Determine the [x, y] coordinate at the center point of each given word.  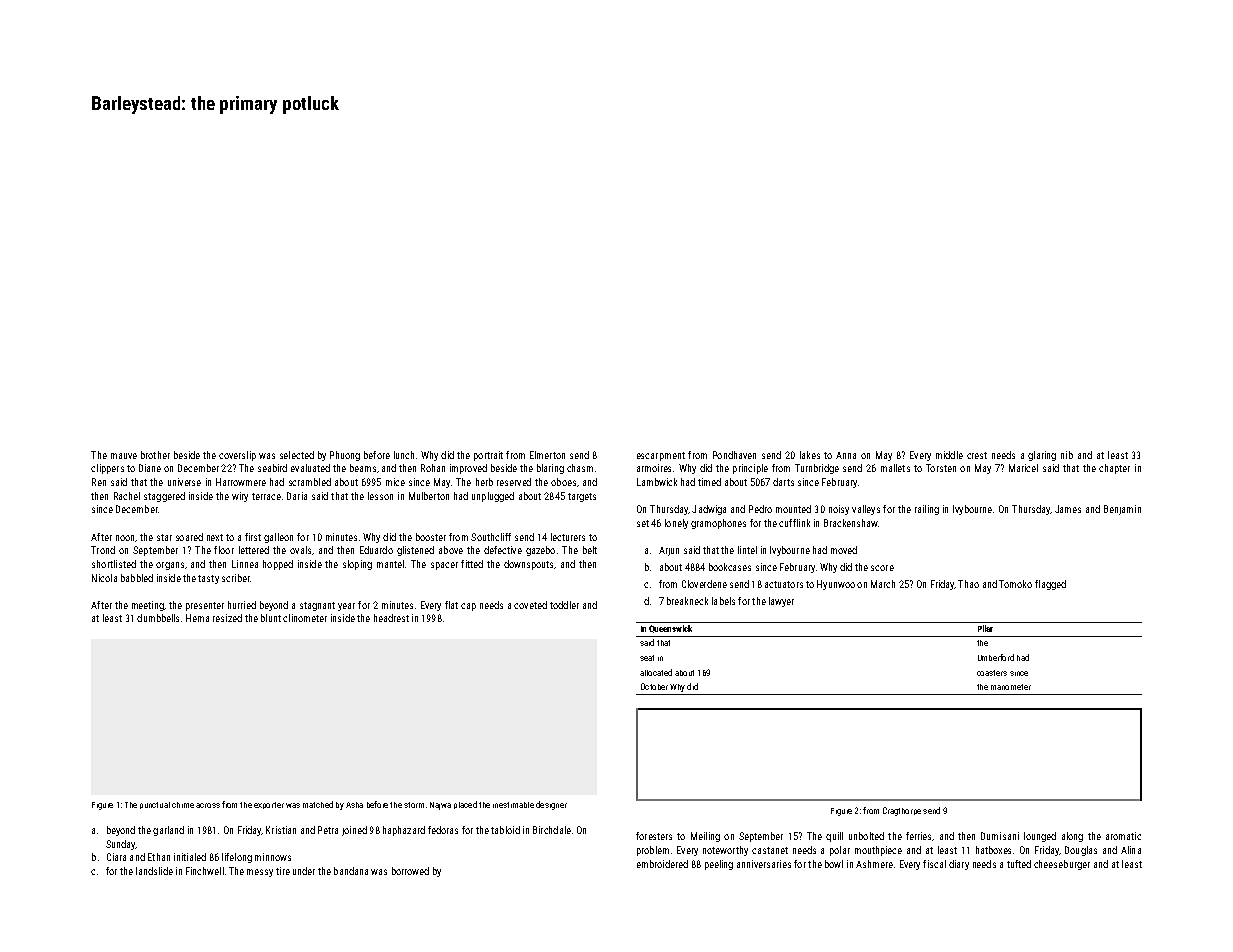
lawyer [781, 602]
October [654, 686]
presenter [205, 606]
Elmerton [547, 455]
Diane [150, 468]
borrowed [410, 871]
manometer [1011, 687]
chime [183, 805]
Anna [846, 455]
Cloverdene [704, 584]
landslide [154, 871]
